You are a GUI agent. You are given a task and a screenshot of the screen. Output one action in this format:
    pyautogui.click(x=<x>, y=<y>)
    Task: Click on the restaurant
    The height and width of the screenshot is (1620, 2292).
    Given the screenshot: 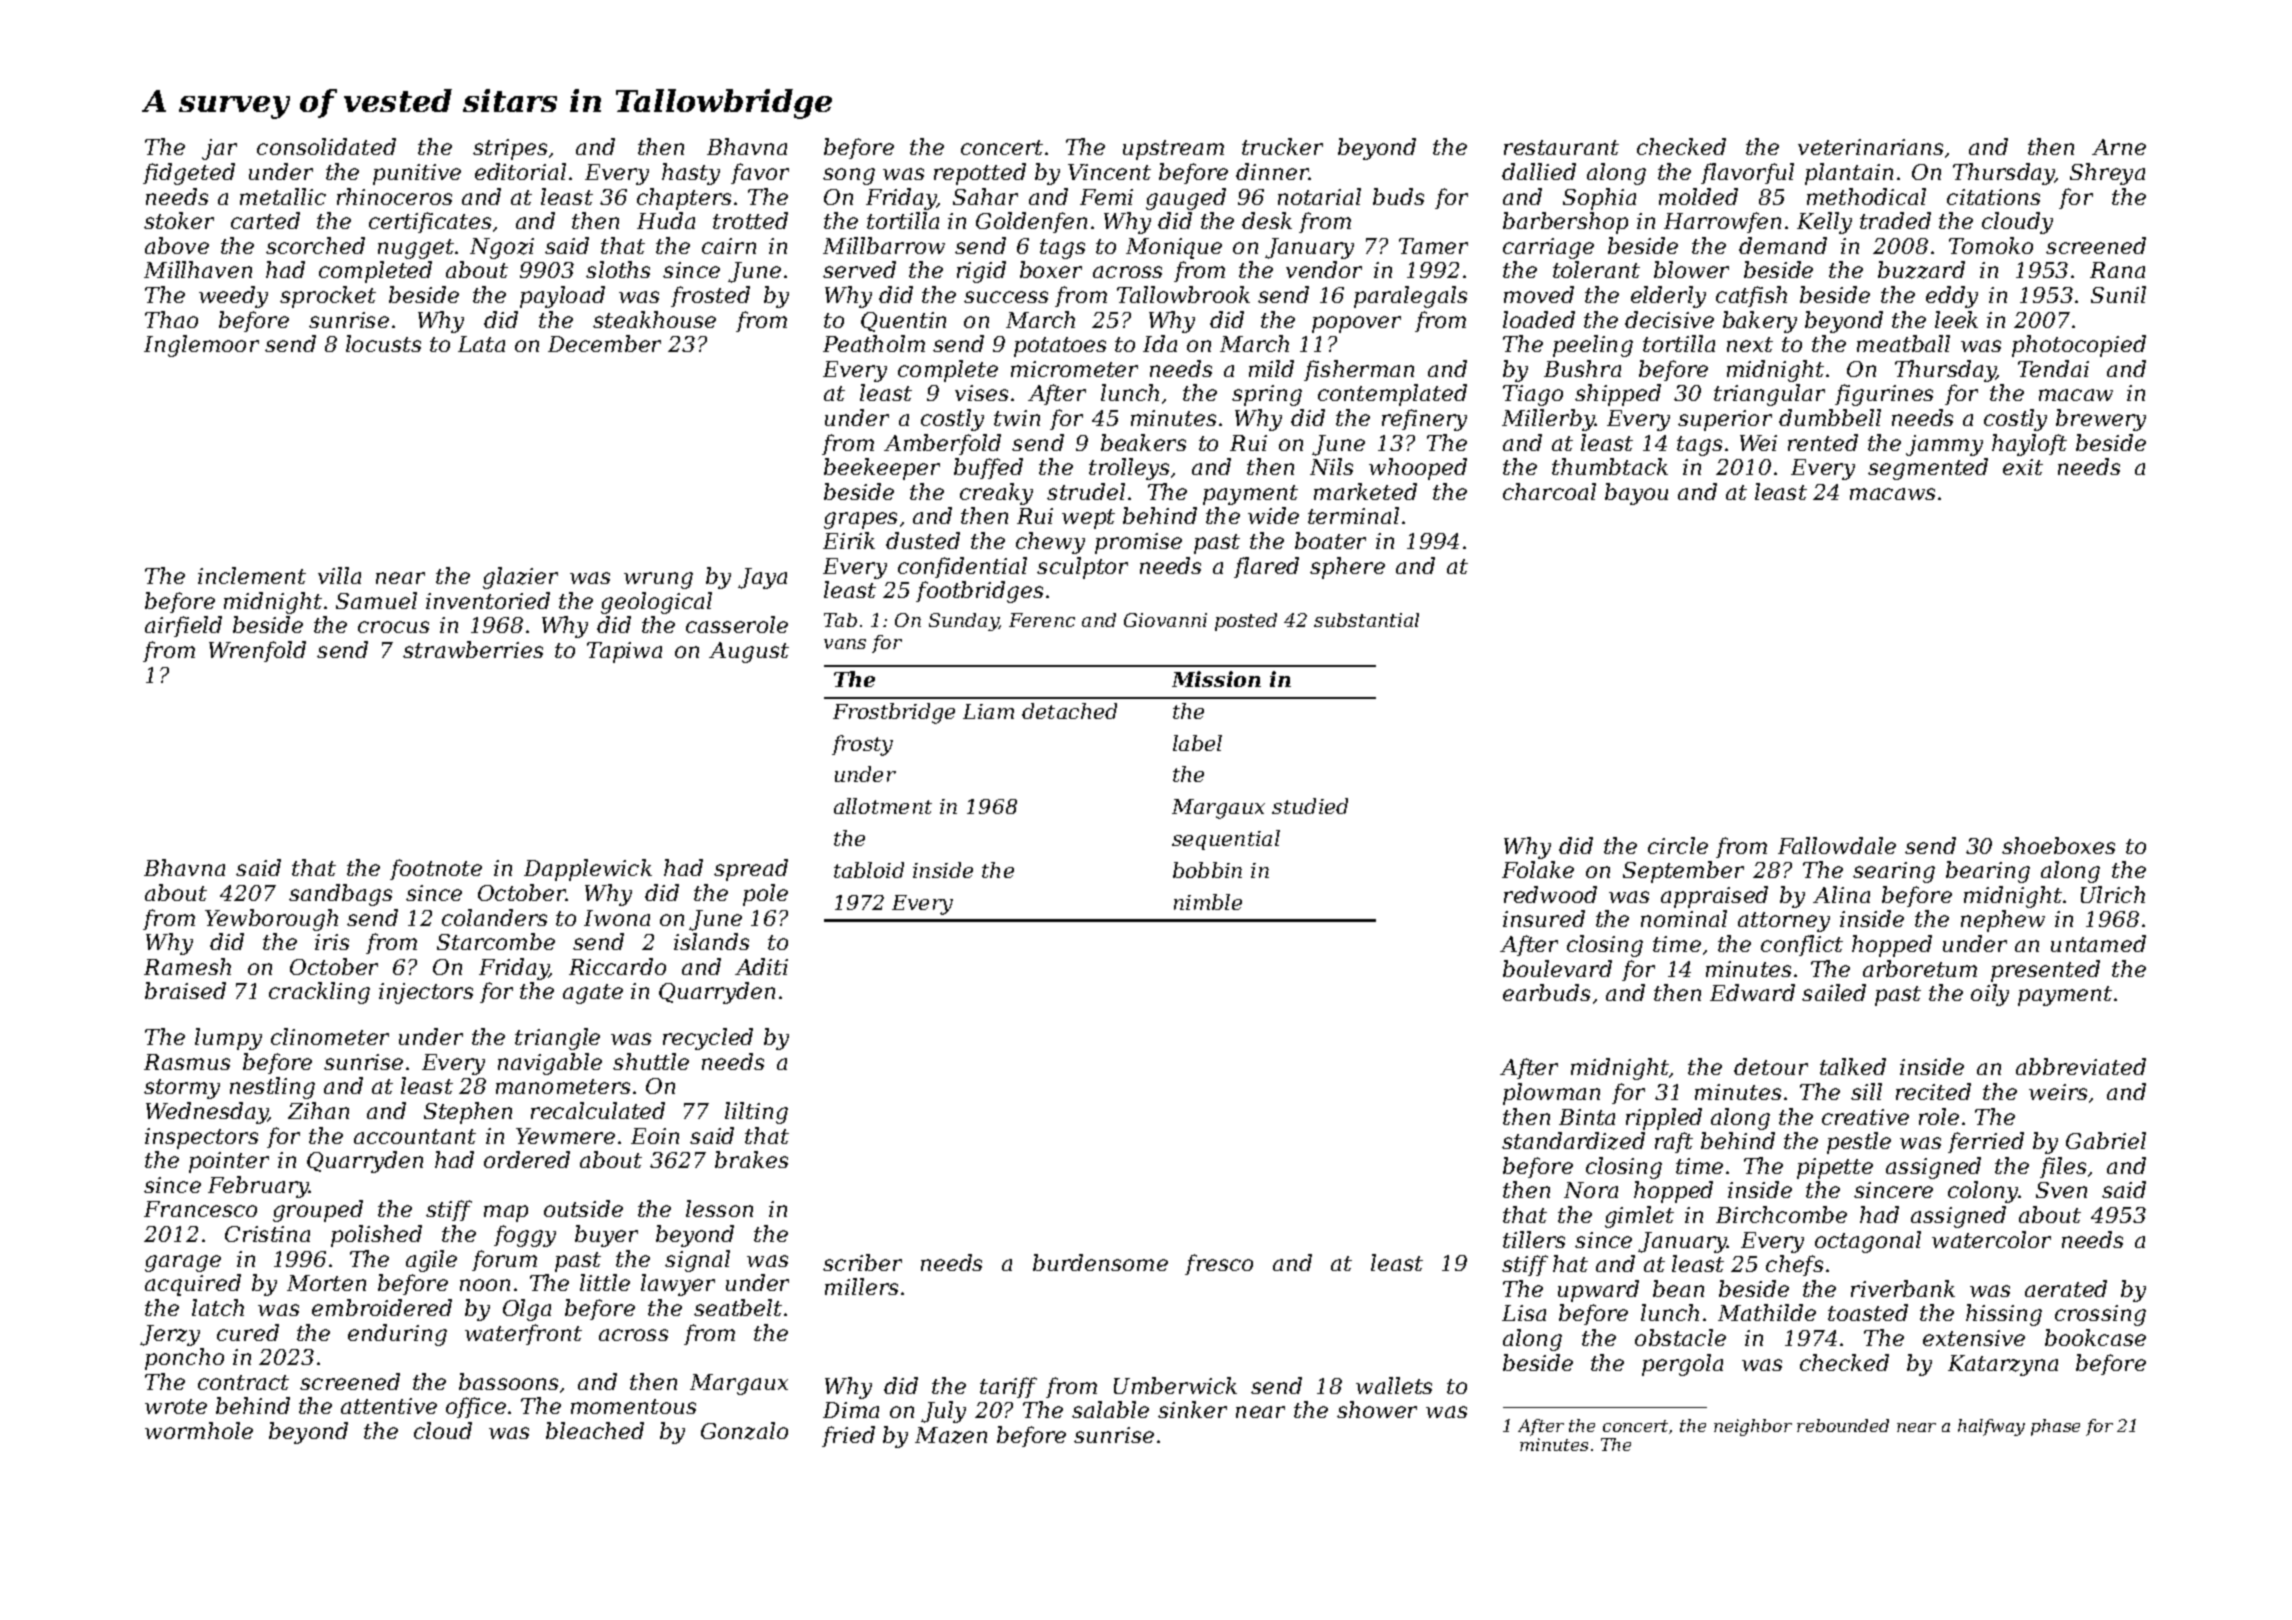 What is the action you would take?
    pyautogui.click(x=1561, y=147)
